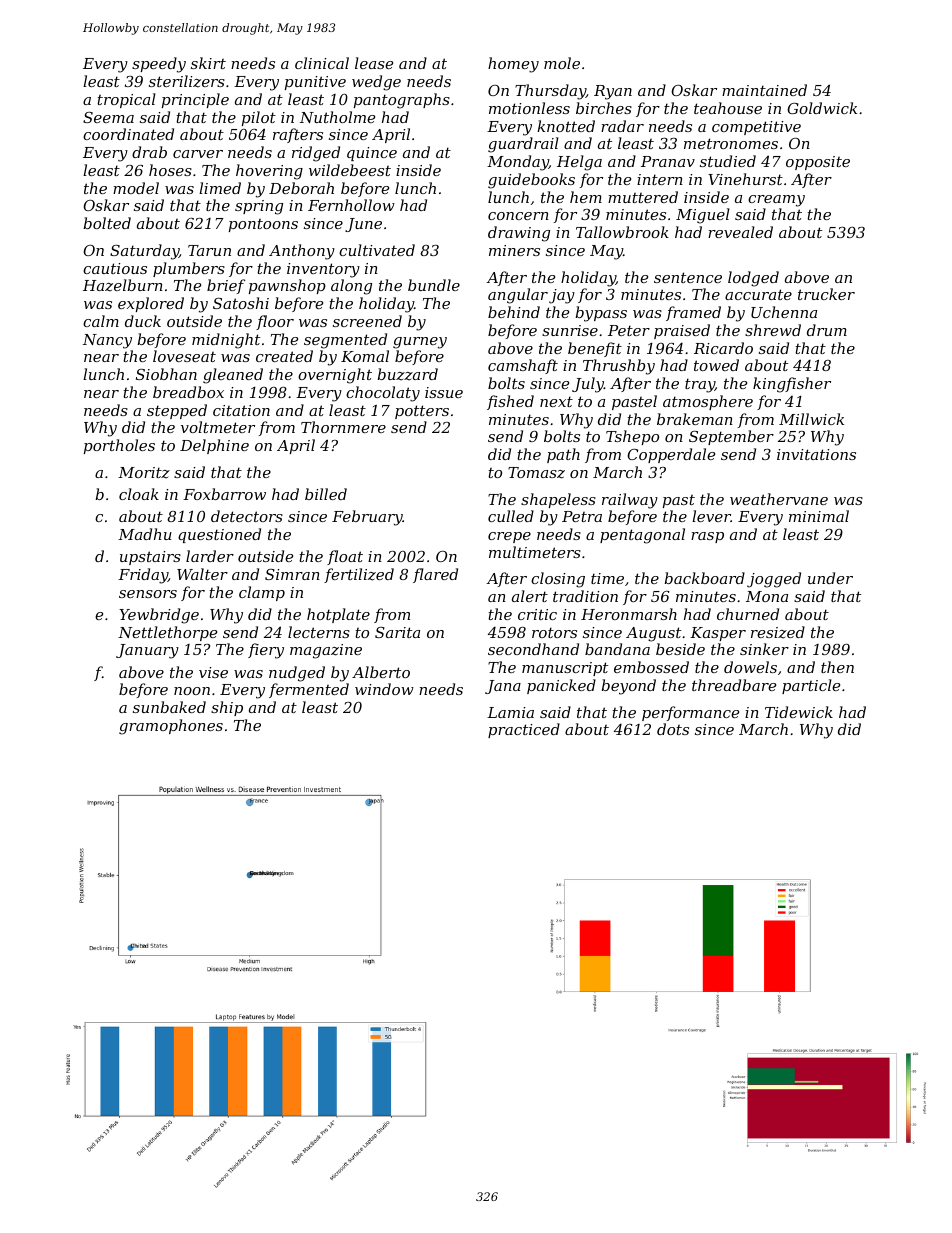 Image resolution: width=952 pixels, height=1233 pixels. What do you see at coordinates (524, 730) in the screenshot?
I see `practiced` at bounding box center [524, 730].
